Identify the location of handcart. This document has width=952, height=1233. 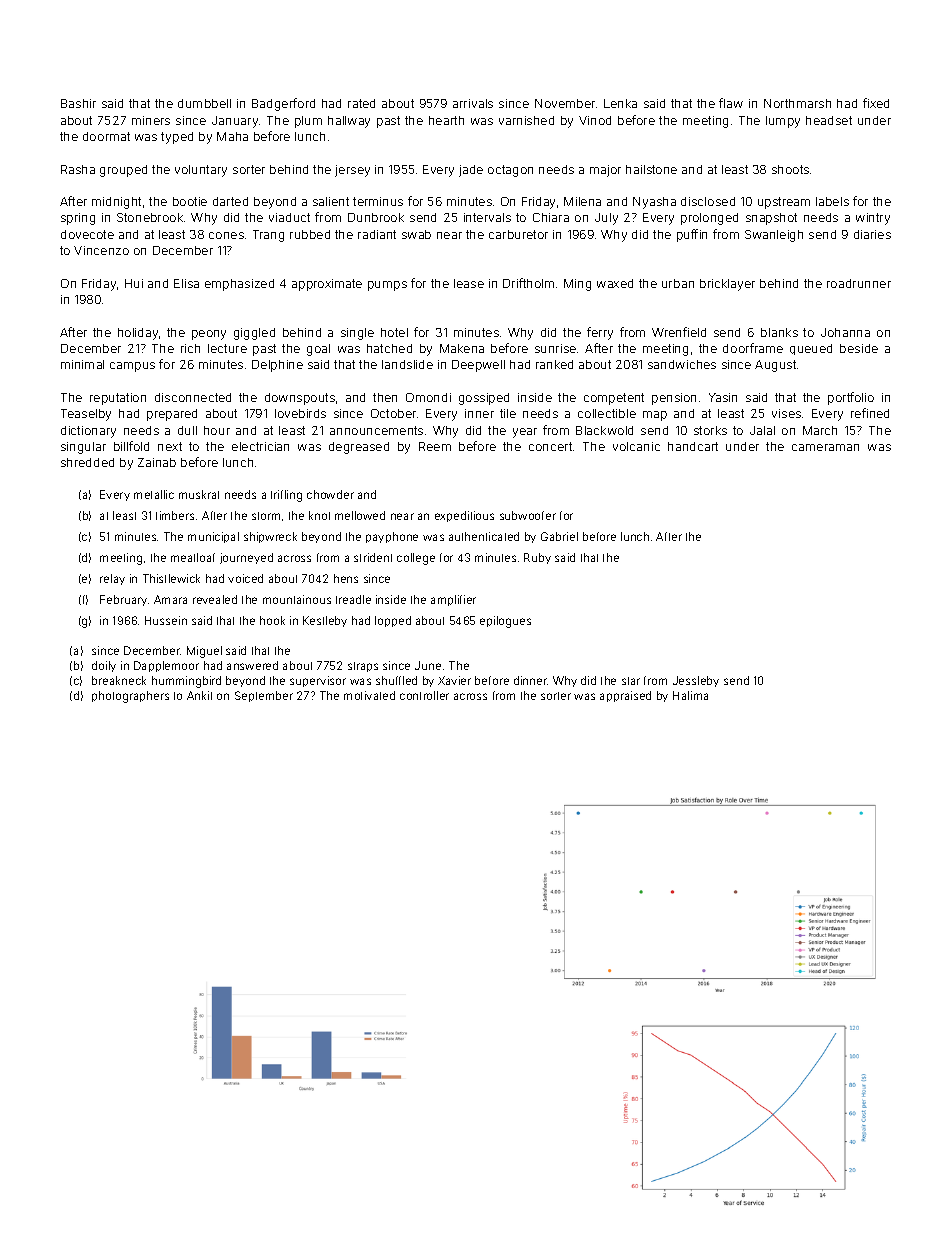
(693, 446).
